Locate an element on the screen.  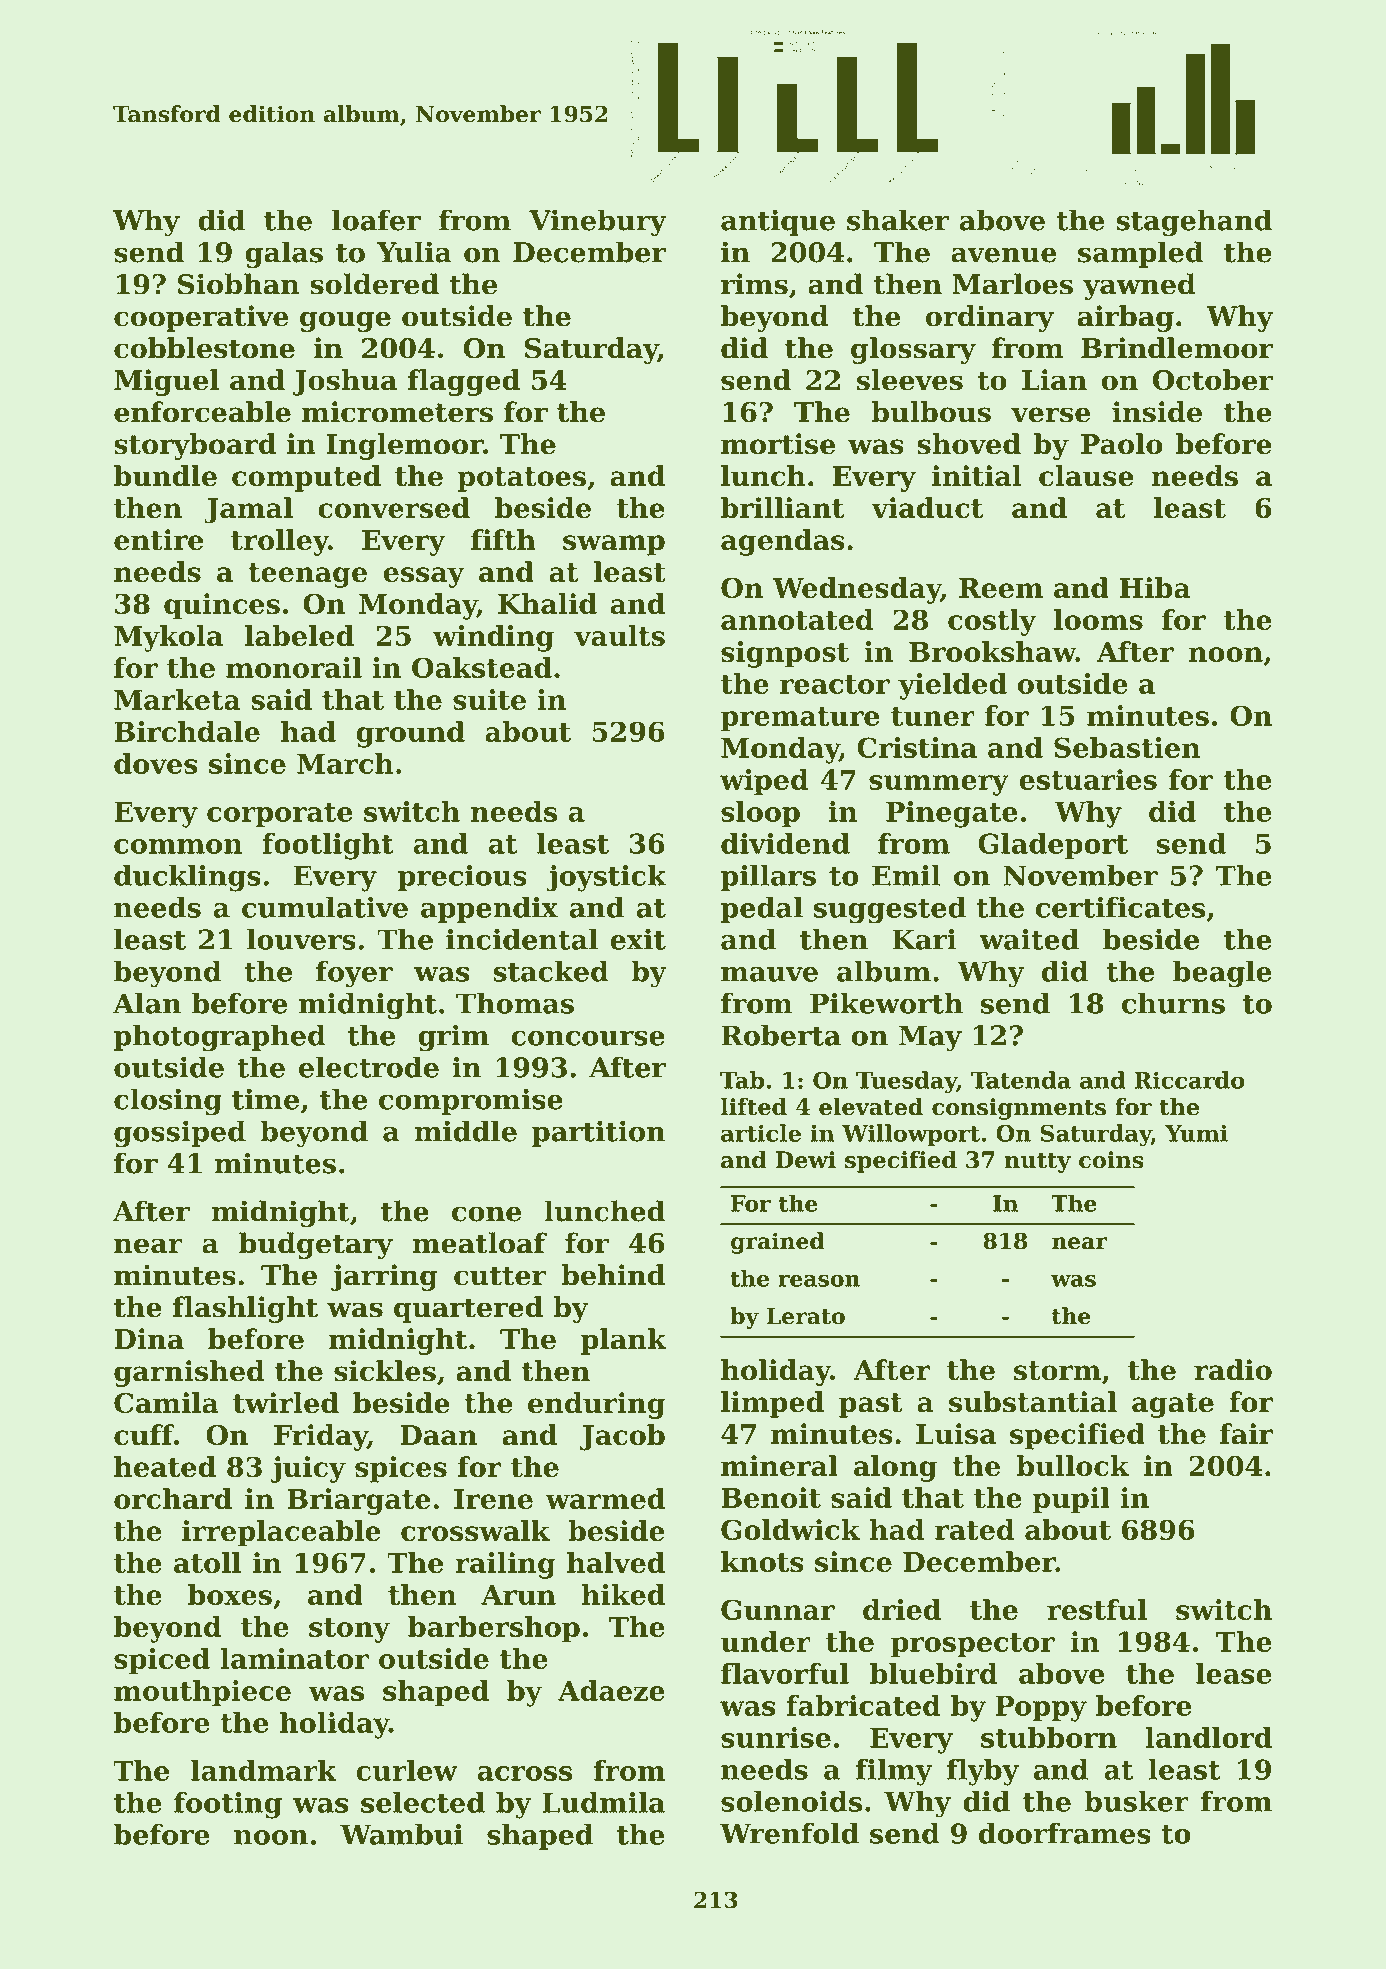
mineral is located at coordinates (779, 1465).
